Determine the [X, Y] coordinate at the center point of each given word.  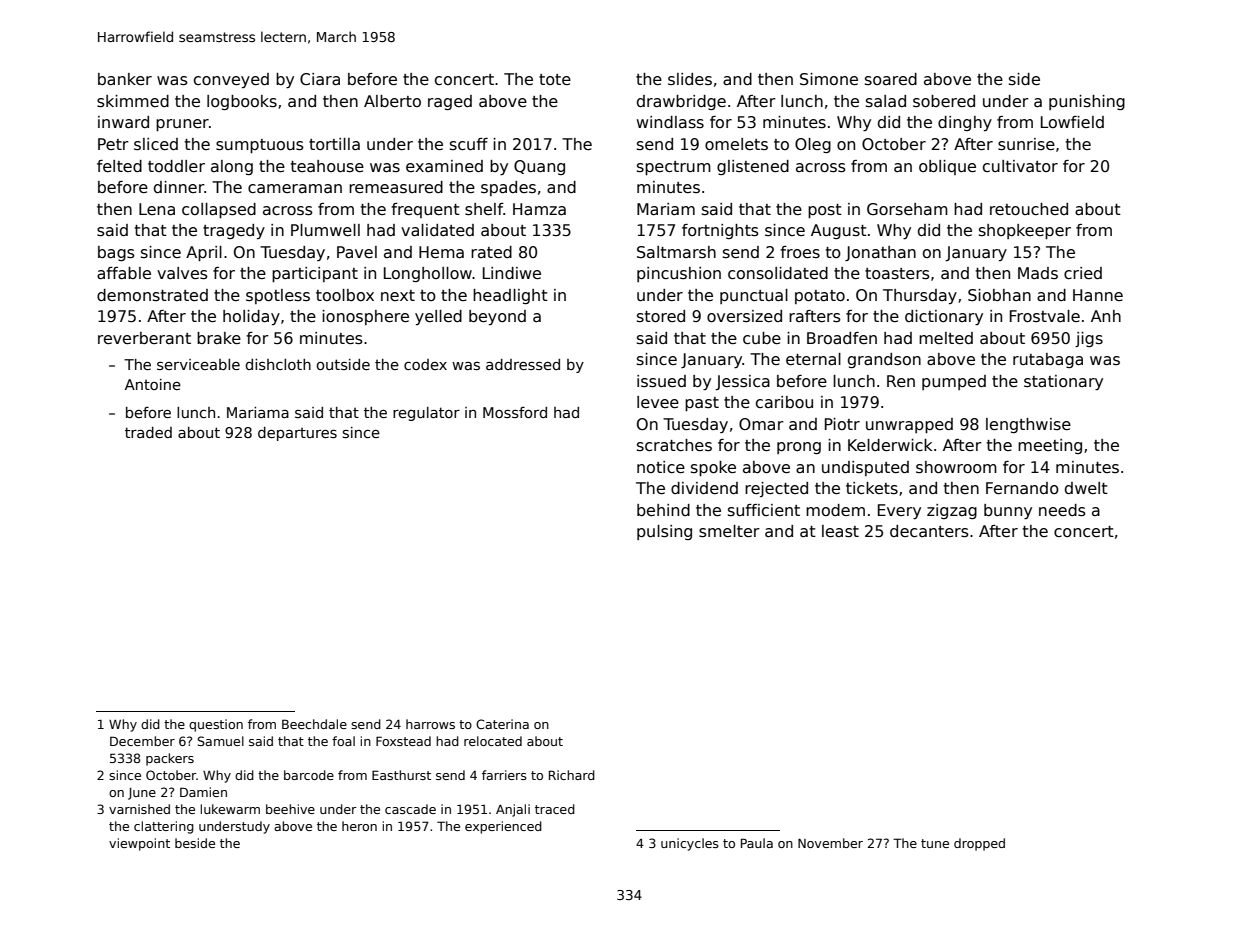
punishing [1087, 102]
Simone [829, 79]
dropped [979, 844]
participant [315, 274]
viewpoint [139, 844]
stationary [1063, 383]
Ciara [320, 79]
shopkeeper [1025, 231]
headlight [510, 296]
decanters [929, 531]
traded [148, 432]
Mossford [515, 412]
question [216, 725]
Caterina [502, 724]
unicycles [690, 844]
